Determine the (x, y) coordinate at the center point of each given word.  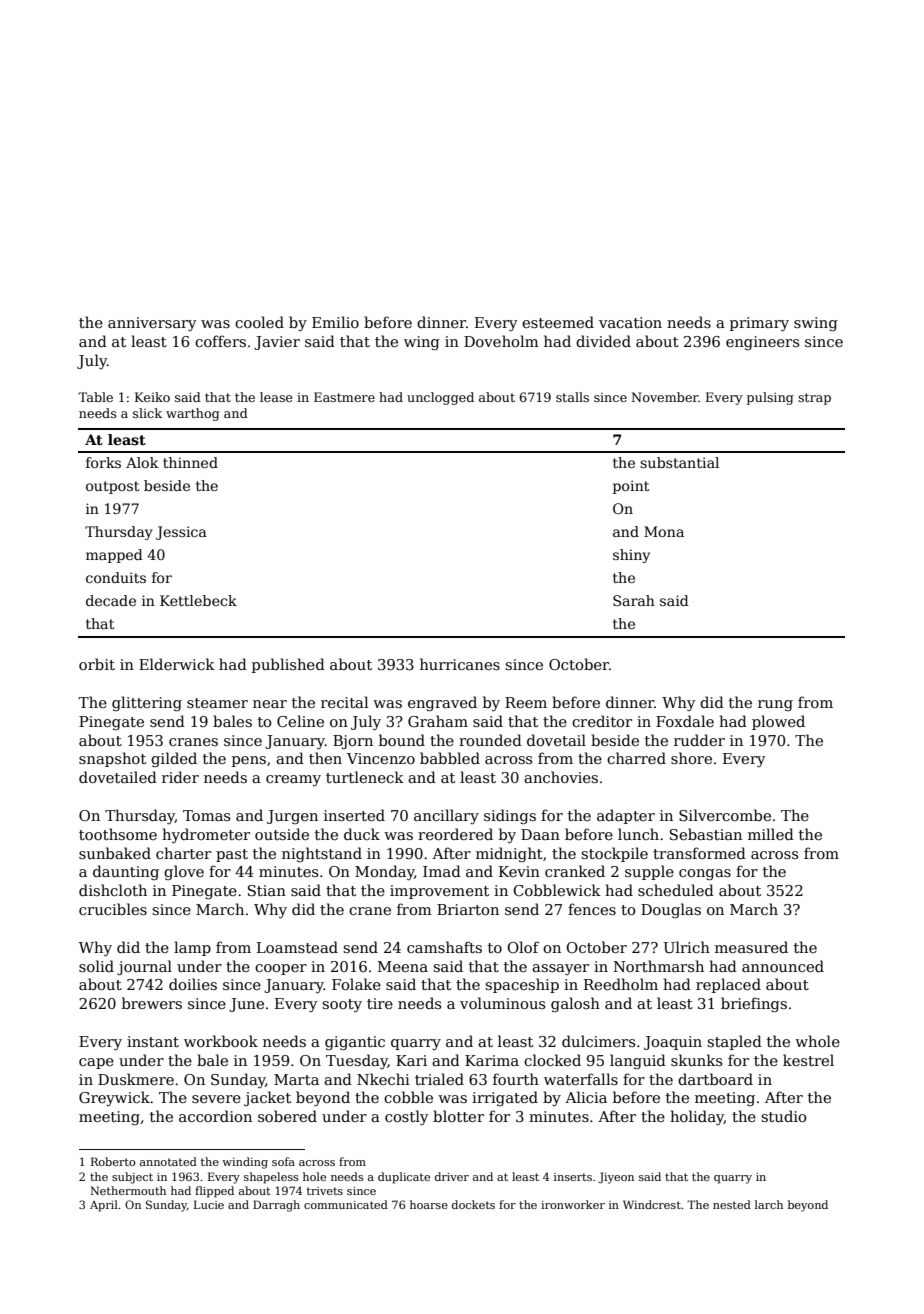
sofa (283, 1161)
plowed (778, 722)
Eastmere (344, 397)
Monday (384, 872)
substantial (679, 462)
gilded (174, 759)
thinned (190, 462)
